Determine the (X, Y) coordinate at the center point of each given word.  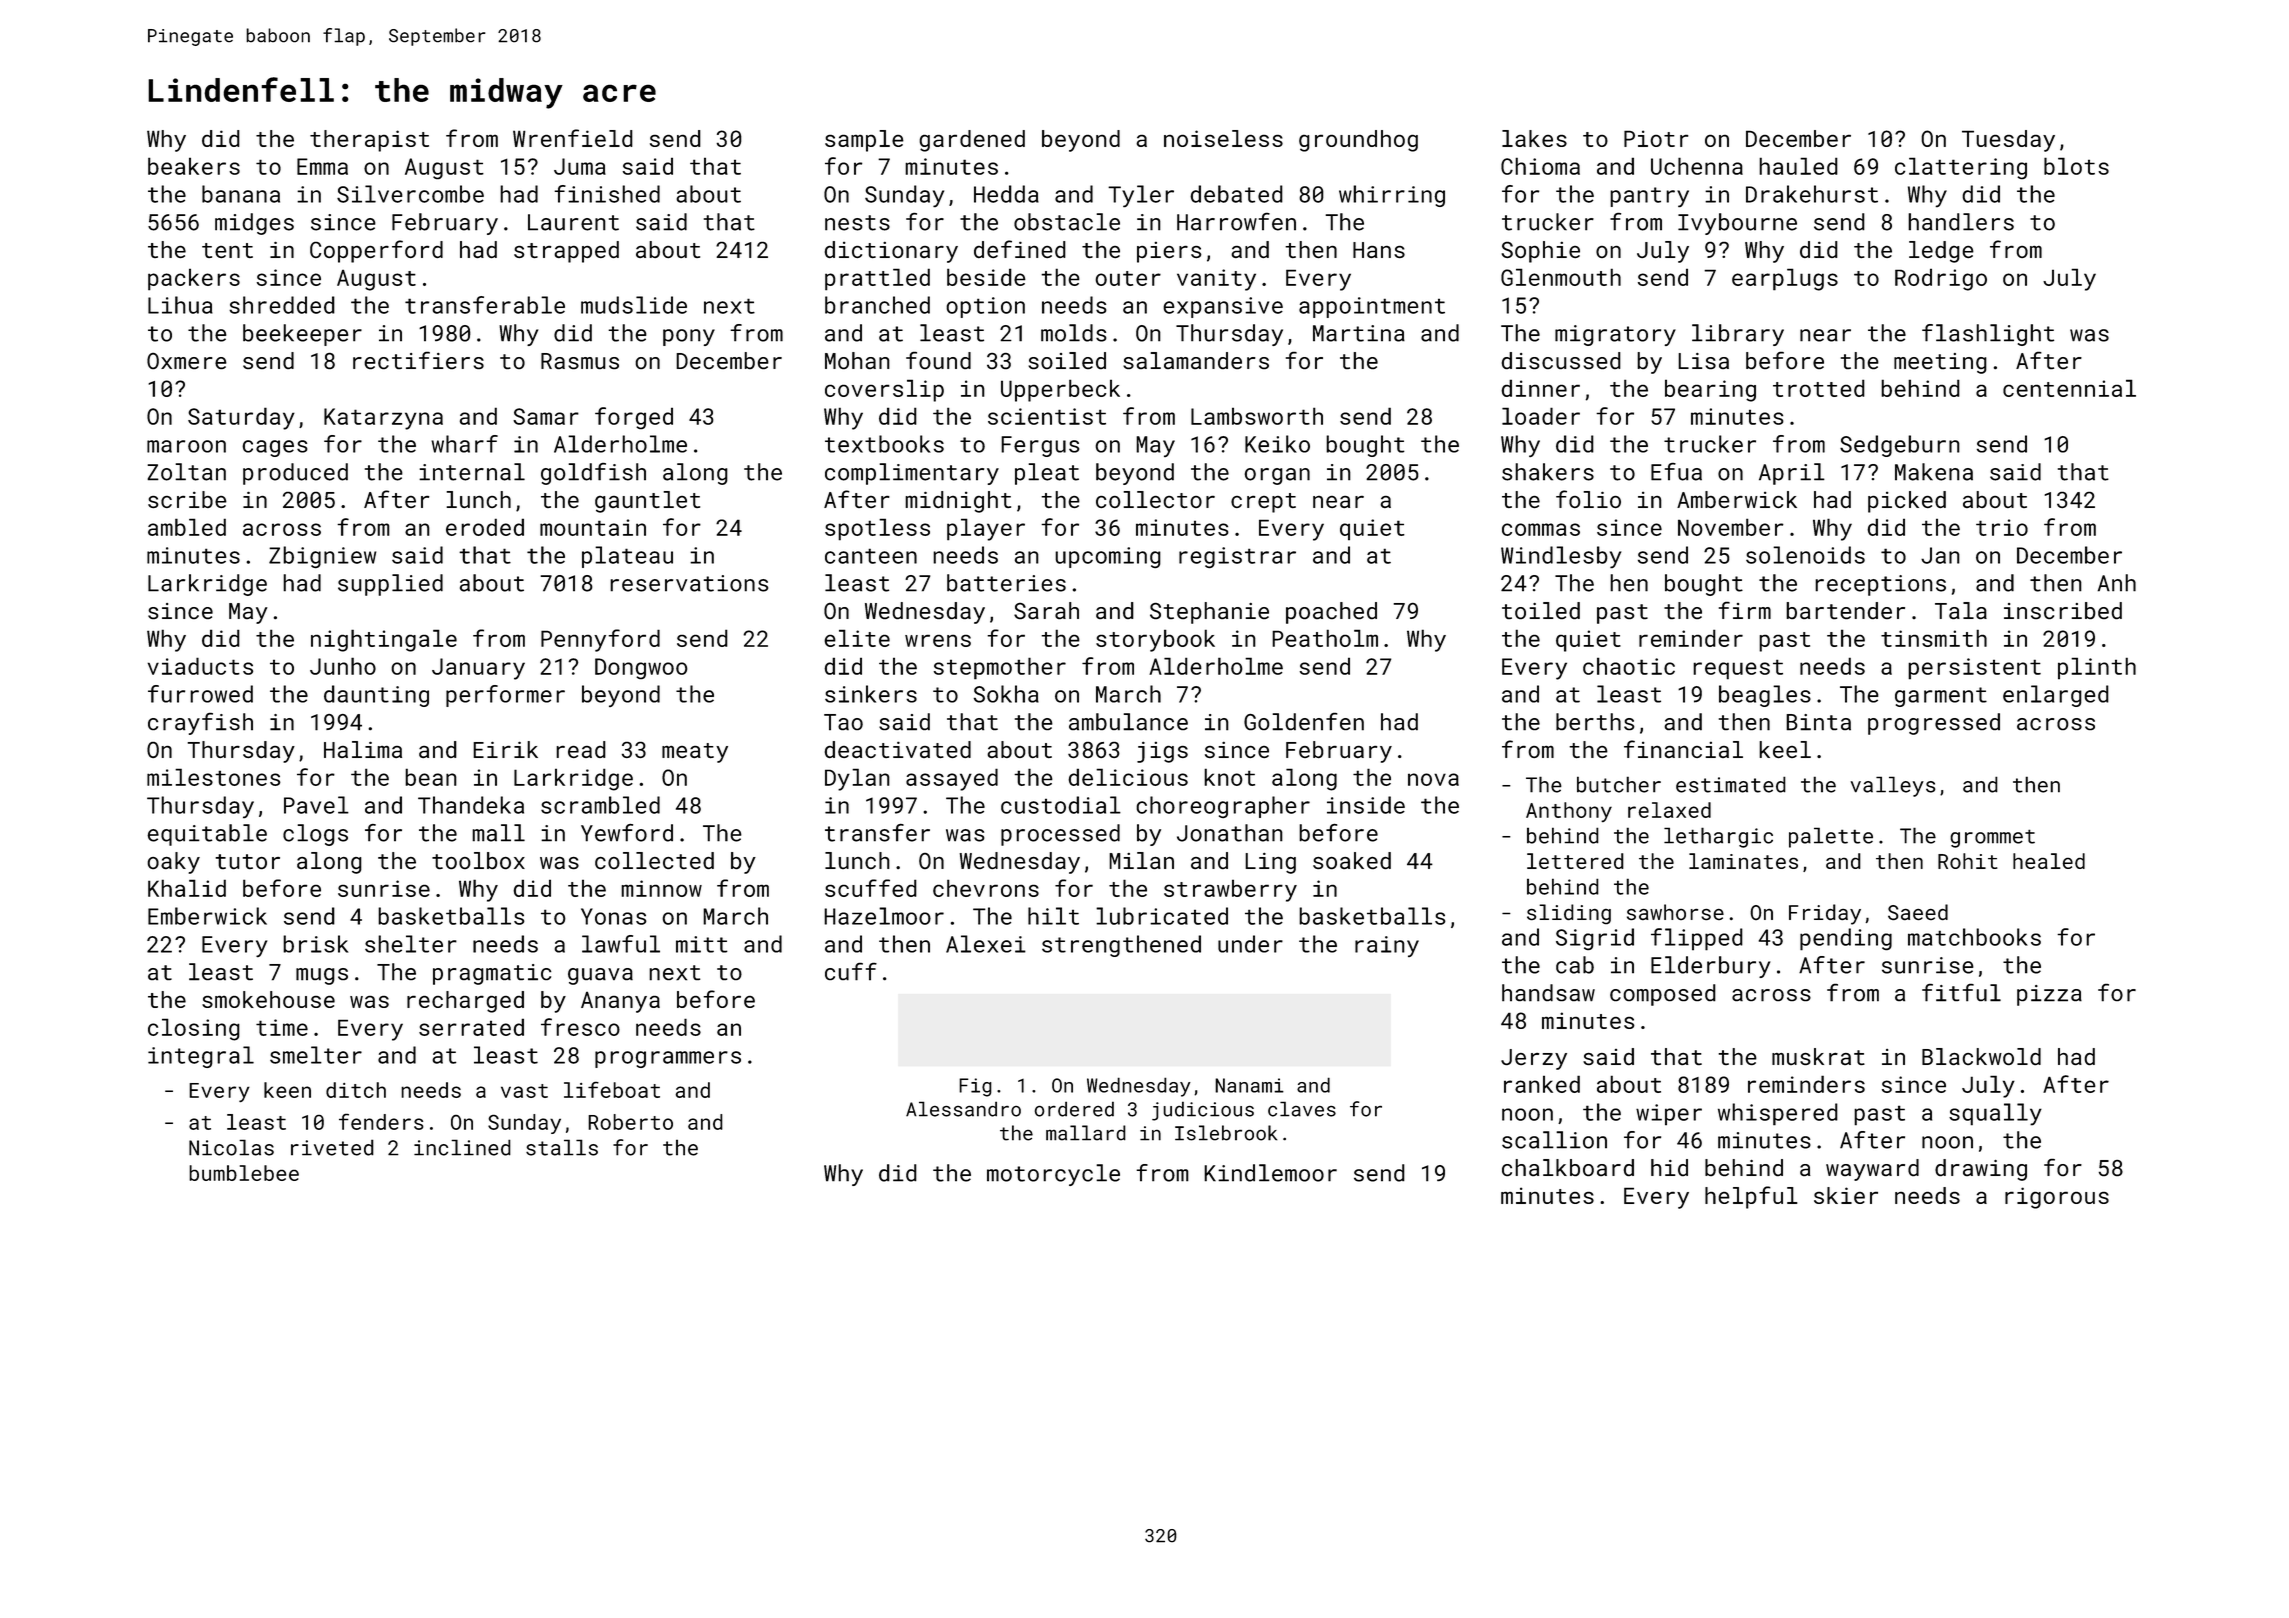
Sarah (1046, 610)
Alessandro (963, 1109)
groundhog (1358, 141)
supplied (390, 585)
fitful (1961, 993)
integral (201, 1057)
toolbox (478, 860)
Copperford (376, 251)
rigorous (2057, 1198)
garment (1941, 697)
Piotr (1656, 138)
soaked (1352, 860)
